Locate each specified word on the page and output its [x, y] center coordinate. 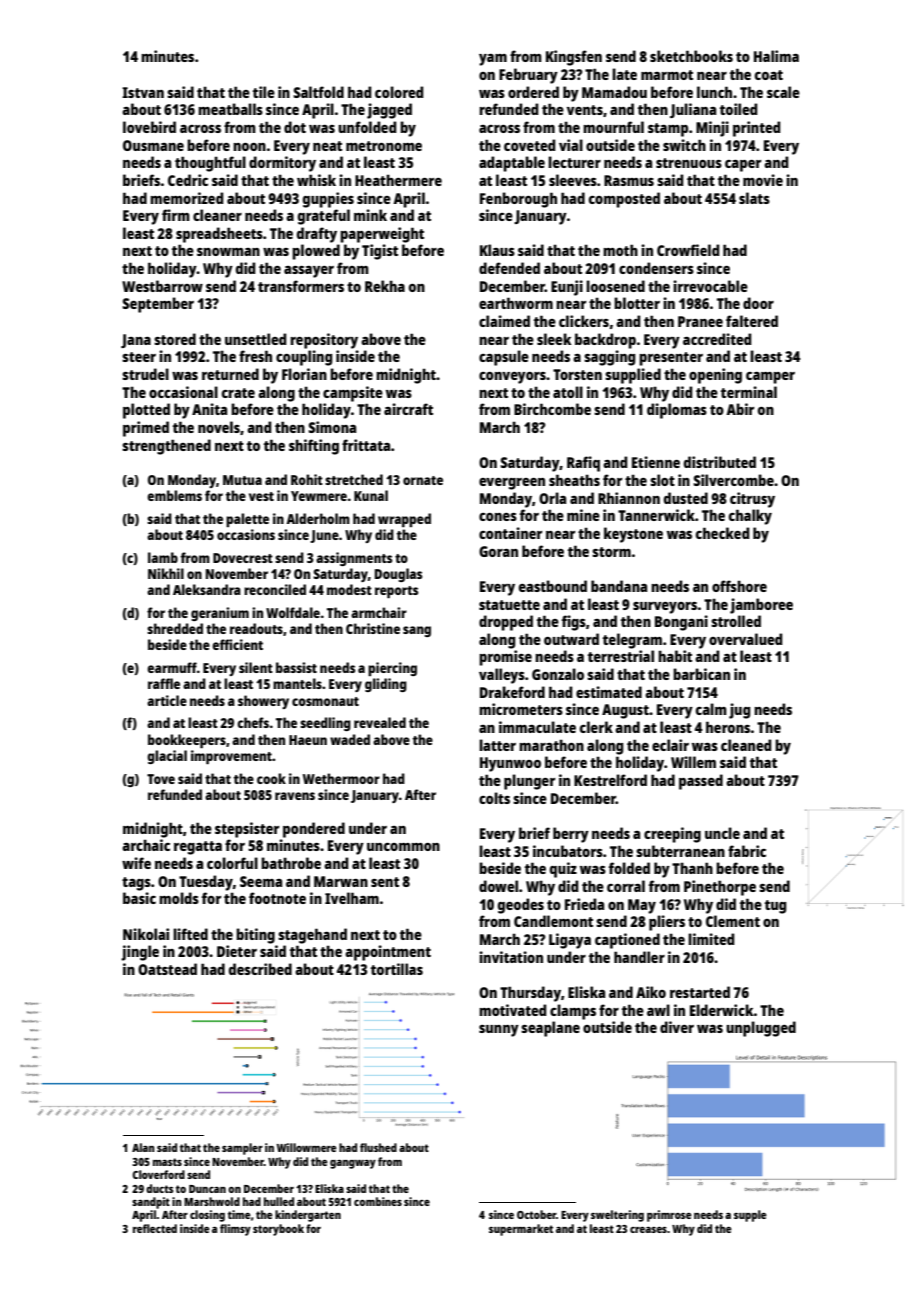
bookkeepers [187, 741]
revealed [380, 722]
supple [750, 1216]
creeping [672, 835]
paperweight [382, 235]
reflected [155, 1228]
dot [295, 127]
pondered [314, 830]
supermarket [521, 1230]
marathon [551, 745]
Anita [209, 409]
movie [763, 180]
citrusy [752, 500]
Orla [552, 498]
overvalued [746, 639]
